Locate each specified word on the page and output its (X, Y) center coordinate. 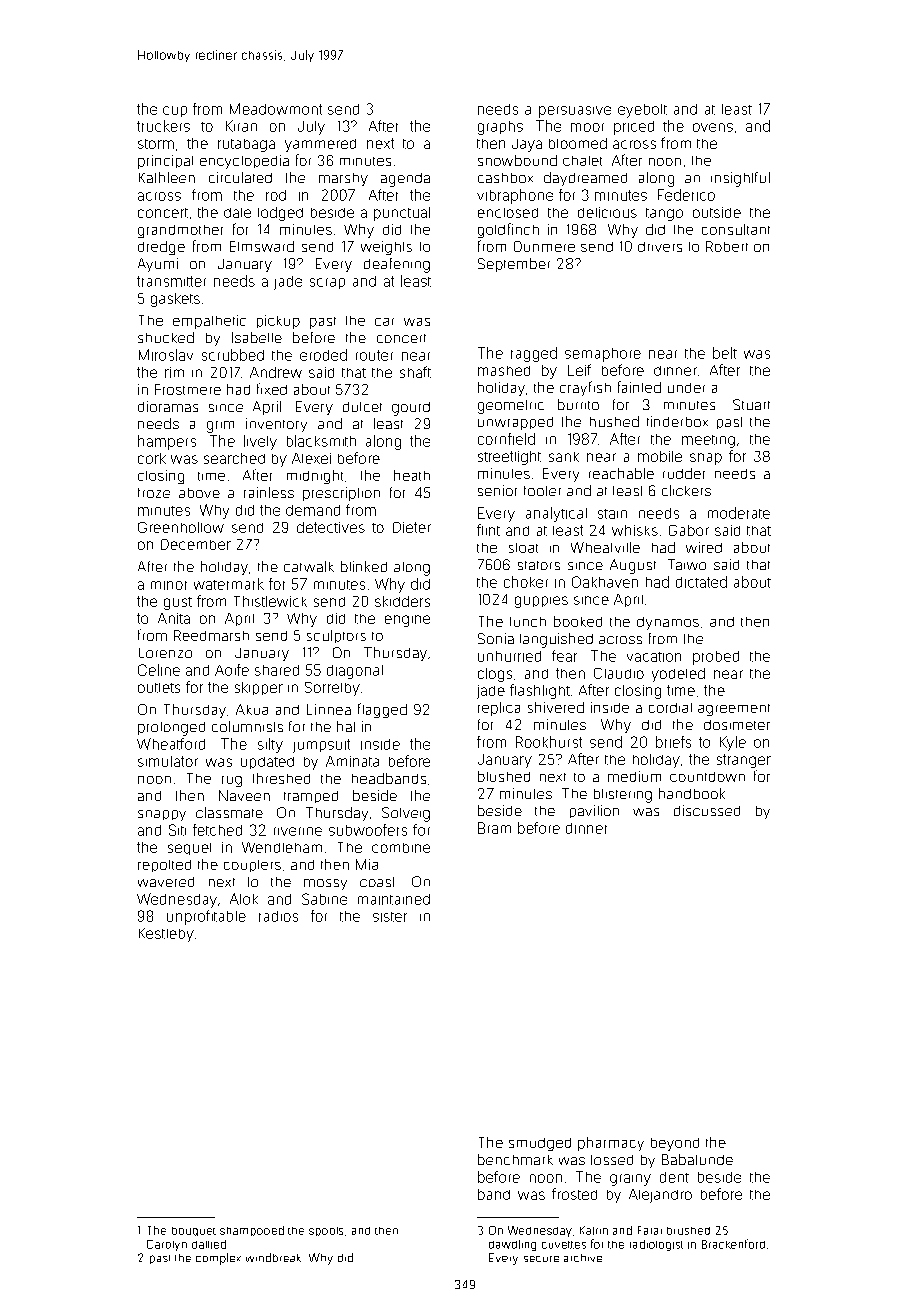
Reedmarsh (211, 635)
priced (634, 128)
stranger (744, 761)
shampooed (252, 1231)
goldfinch (508, 230)
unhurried (509, 656)
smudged (540, 1144)
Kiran (241, 126)
